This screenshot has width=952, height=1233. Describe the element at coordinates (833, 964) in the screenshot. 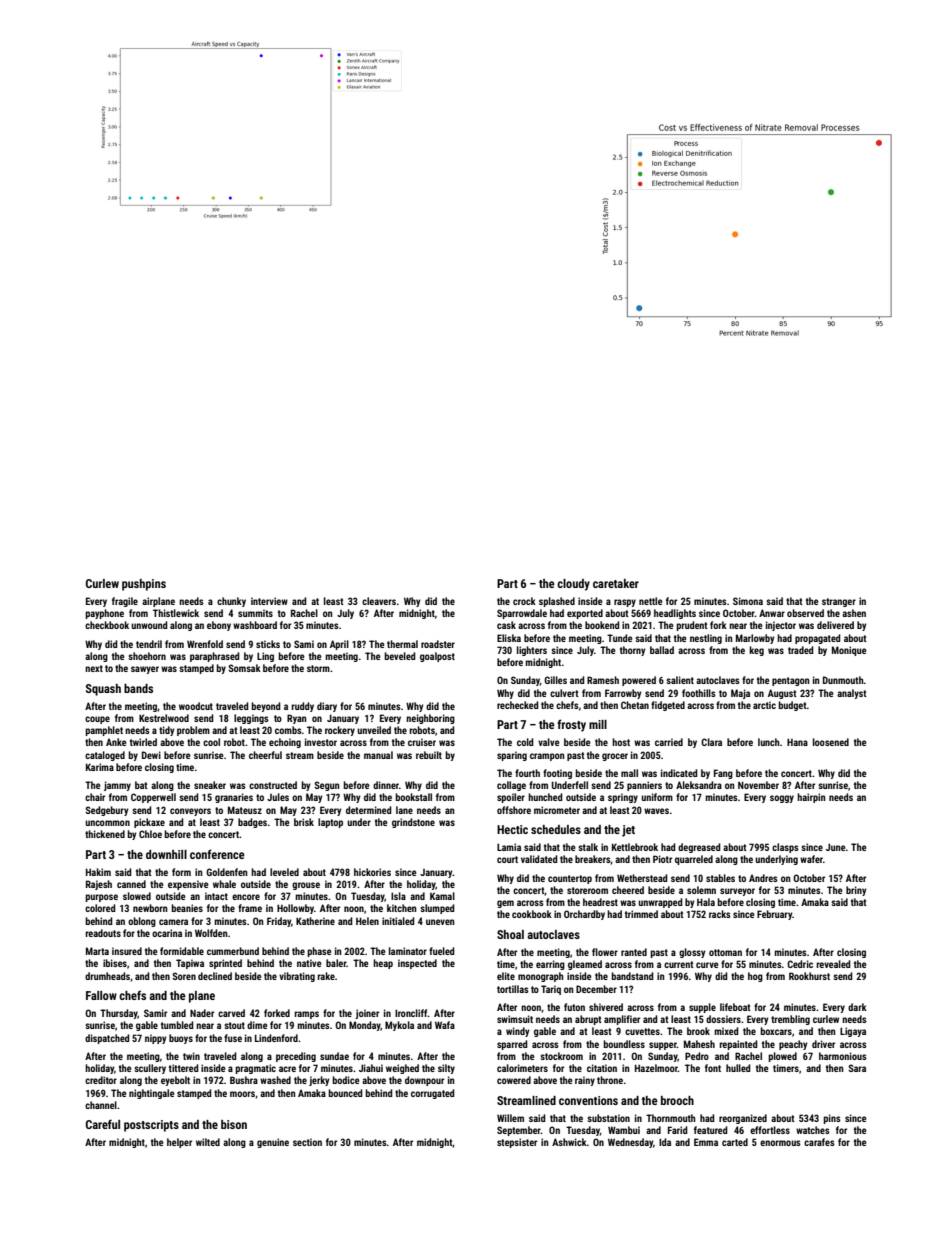

I see `revealed` at that location.
